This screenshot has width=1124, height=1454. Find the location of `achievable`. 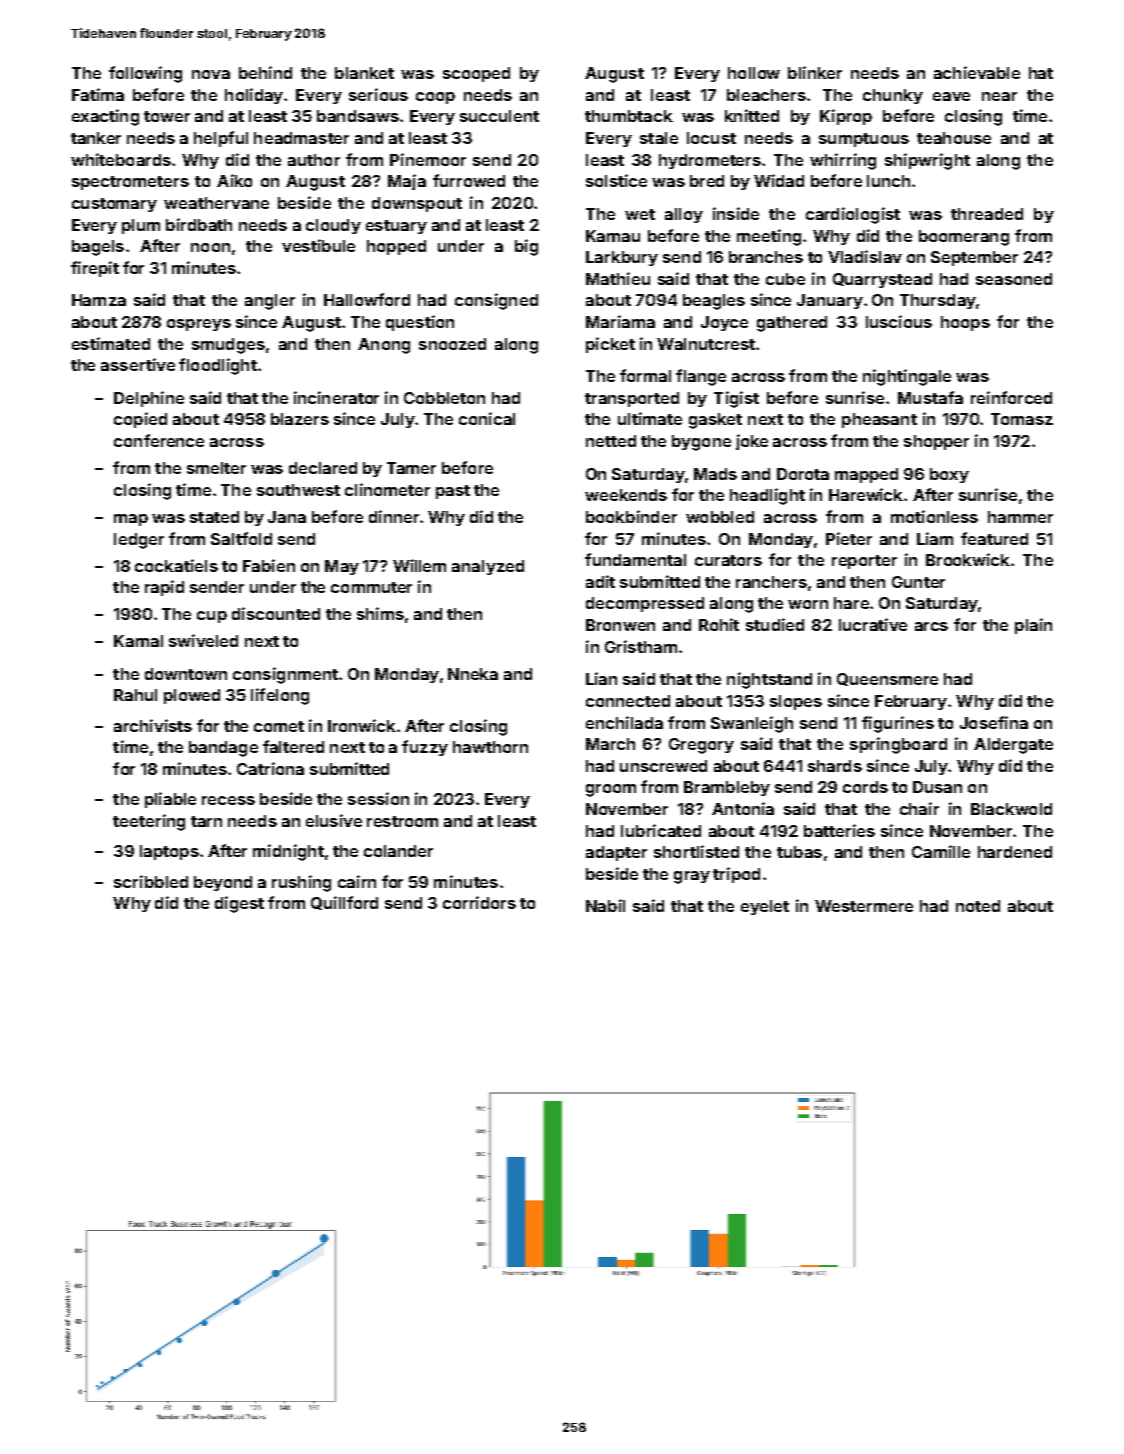

achievable is located at coordinates (977, 72).
